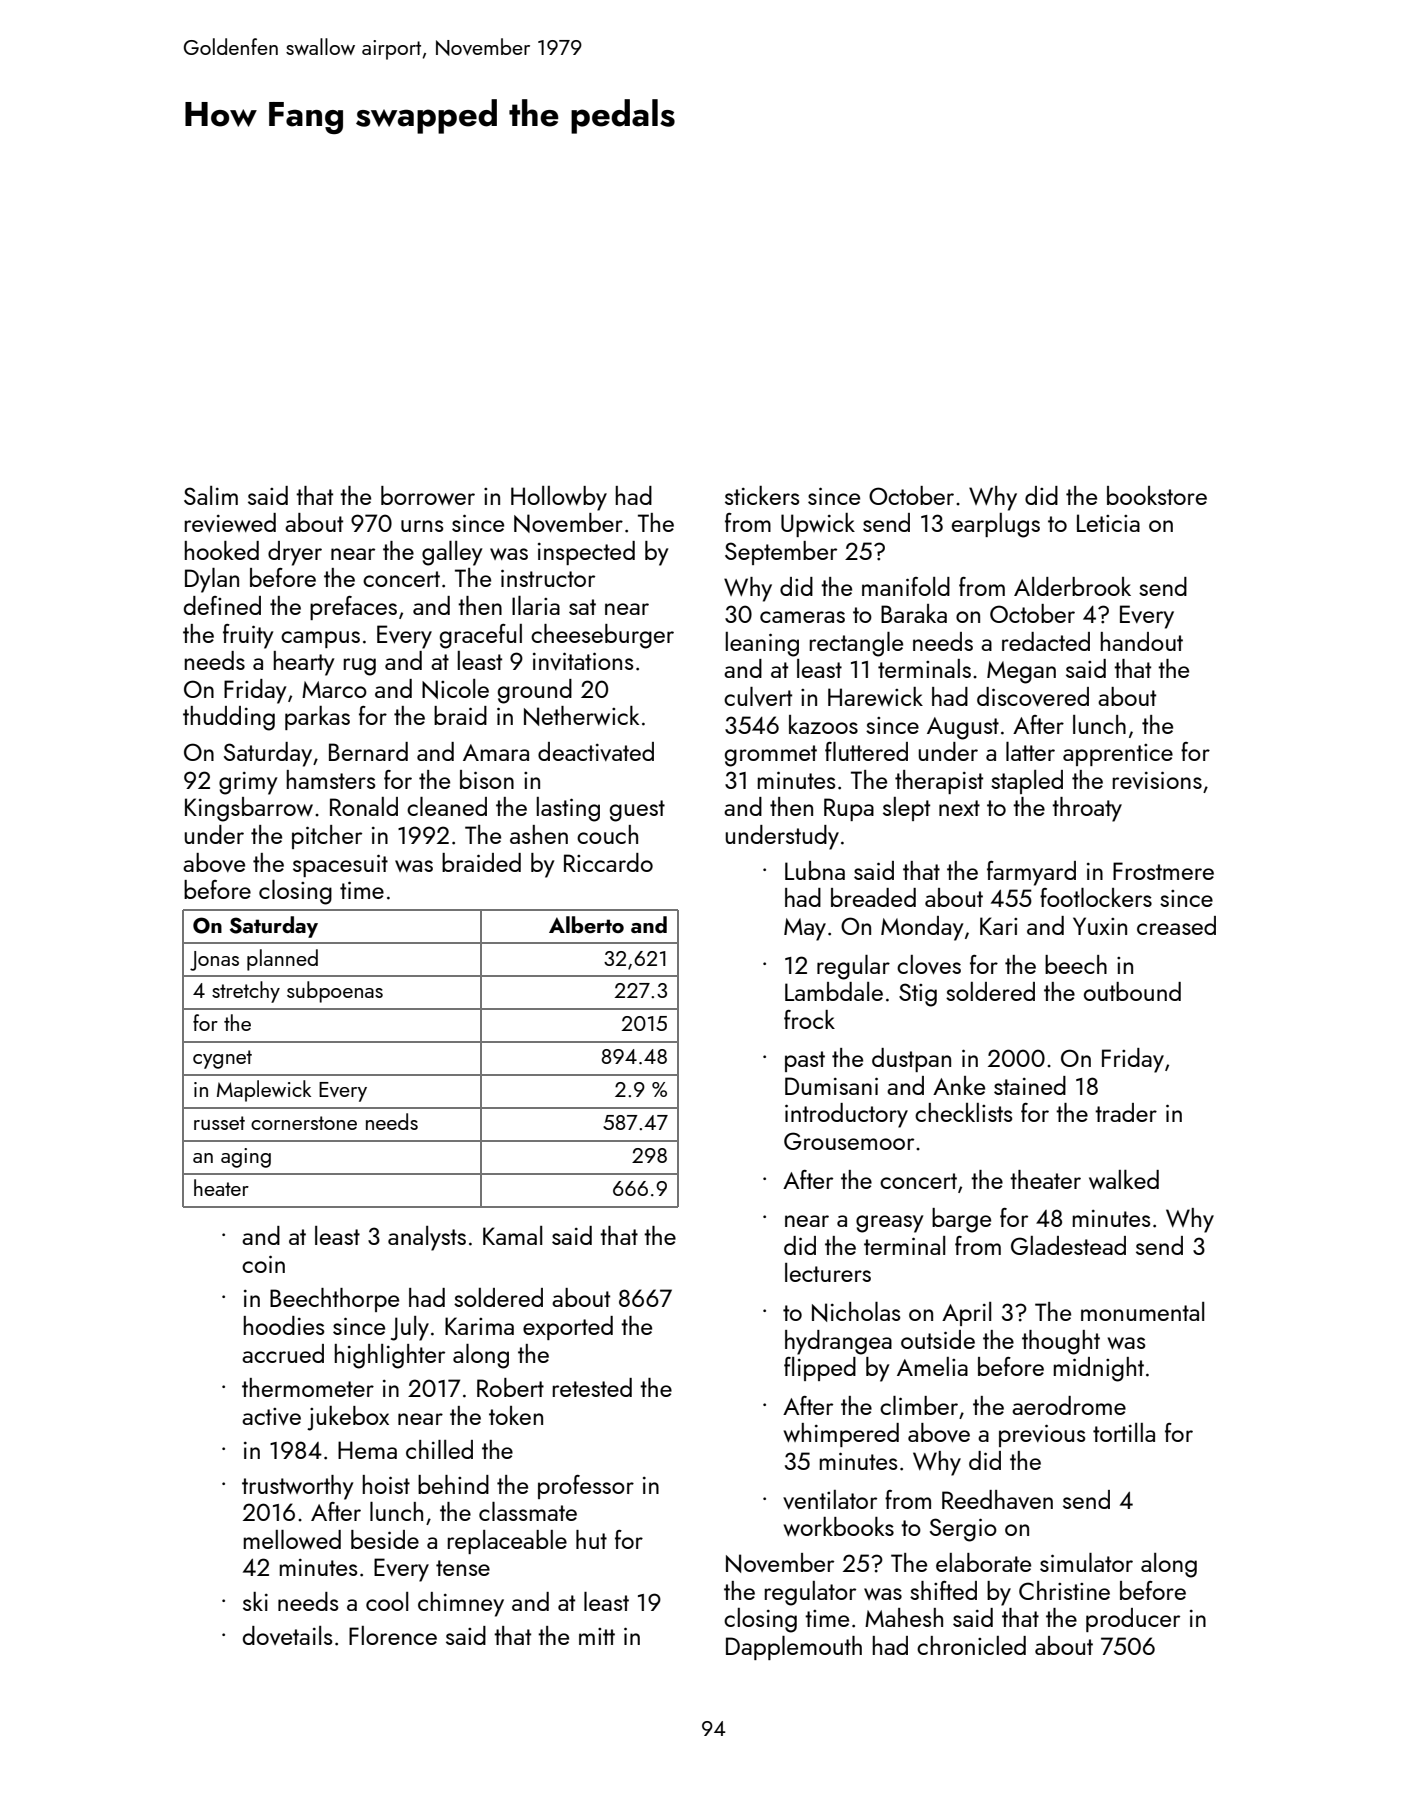 The image size is (1402, 1814). What do you see at coordinates (997, 1499) in the image?
I see `Reedhaven` at bounding box center [997, 1499].
